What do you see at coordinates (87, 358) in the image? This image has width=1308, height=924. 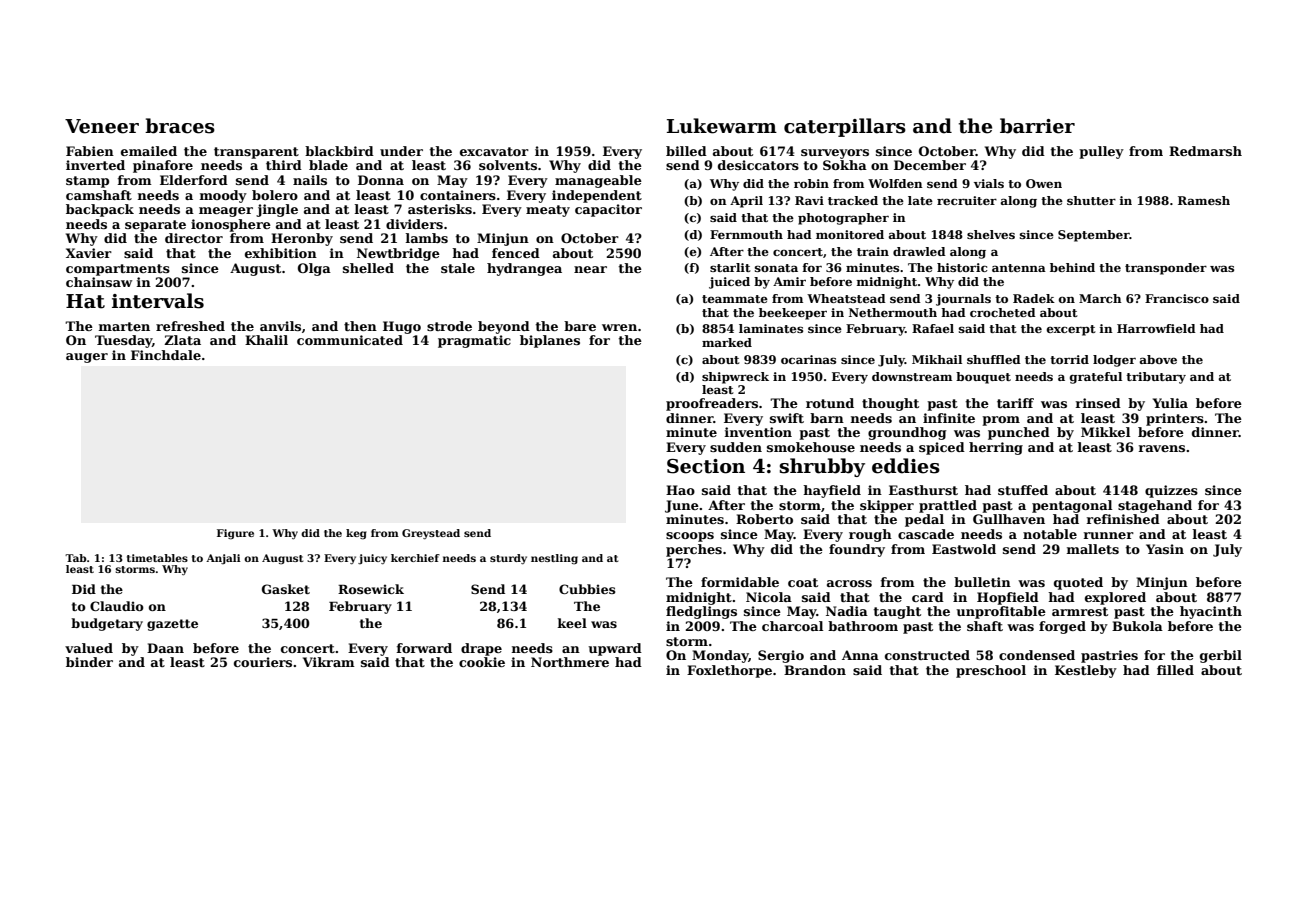 I see `auger` at bounding box center [87, 358].
